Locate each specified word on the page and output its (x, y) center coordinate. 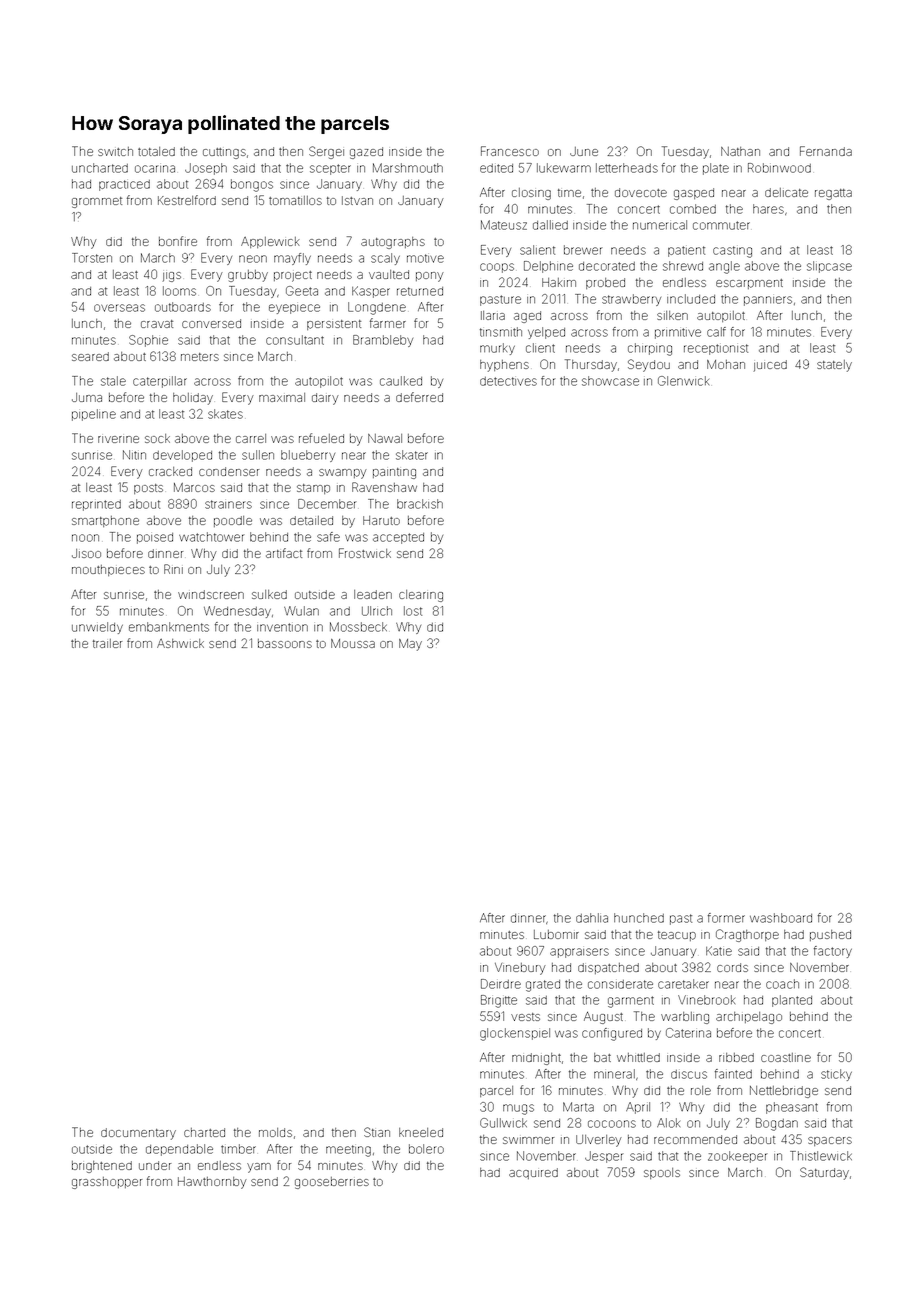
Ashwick (180, 643)
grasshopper (107, 1183)
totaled (156, 151)
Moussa (353, 643)
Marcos (194, 487)
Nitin (134, 455)
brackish (420, 504)
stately (834, 366)
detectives (508, 381)
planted (792, 1001)
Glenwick (683, 381)
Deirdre (501, 984)
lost (413, 611)
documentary (138, 1134)
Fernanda (826, 151)
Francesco (510, 151)
